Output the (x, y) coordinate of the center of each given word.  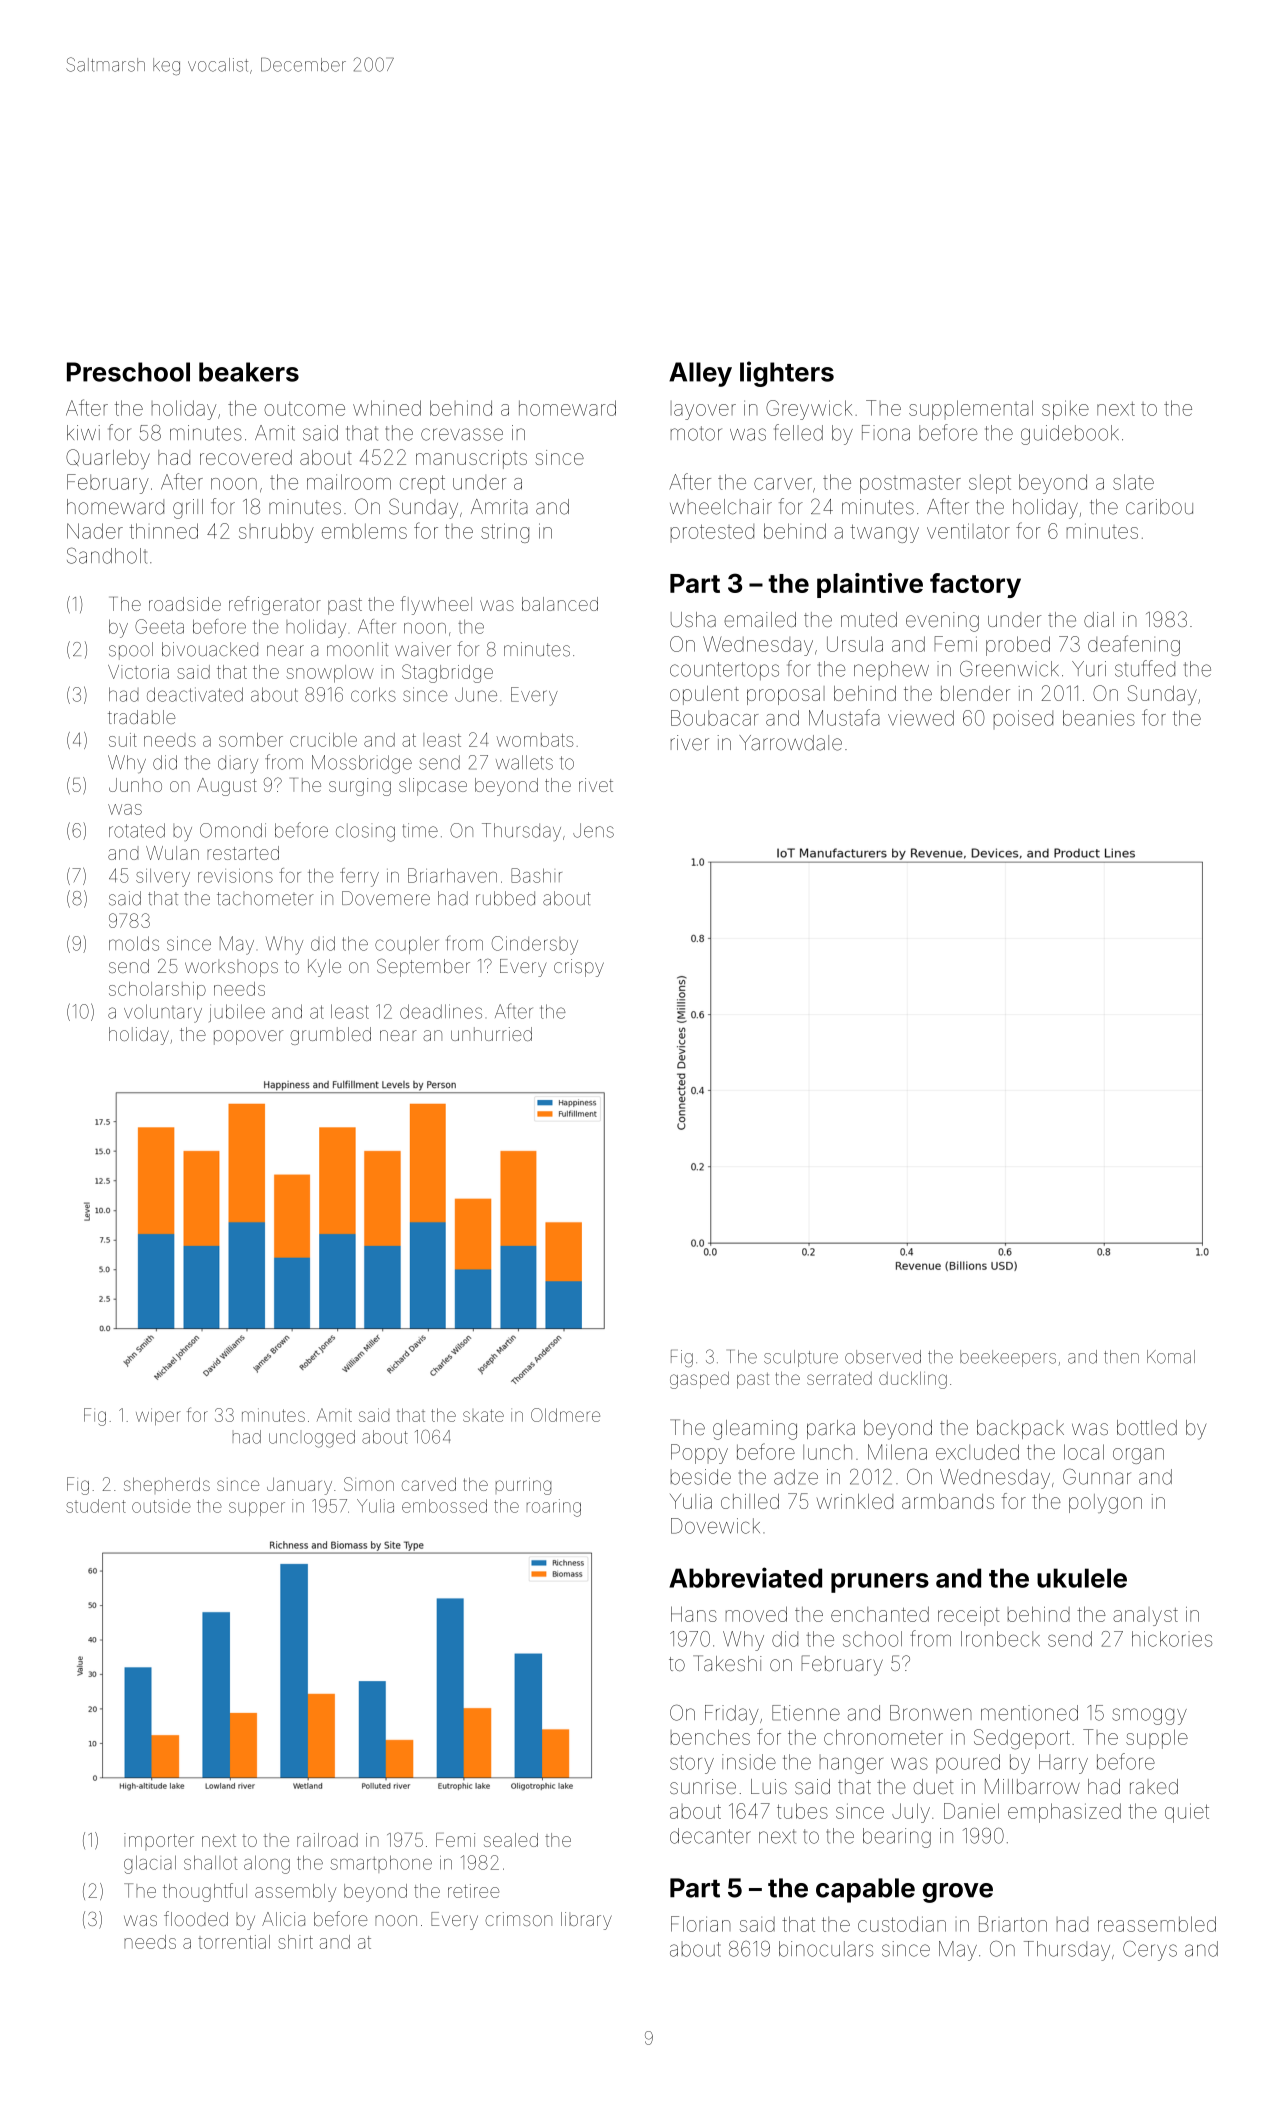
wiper (158, 1416)
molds (134, 943)
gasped (699, 1380)
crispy (579, 968)
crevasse (462, 434)
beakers (249, 372)
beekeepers (1008, 1358)
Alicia (283, 1919)
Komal (1171, 1357)
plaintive (870, 585)
